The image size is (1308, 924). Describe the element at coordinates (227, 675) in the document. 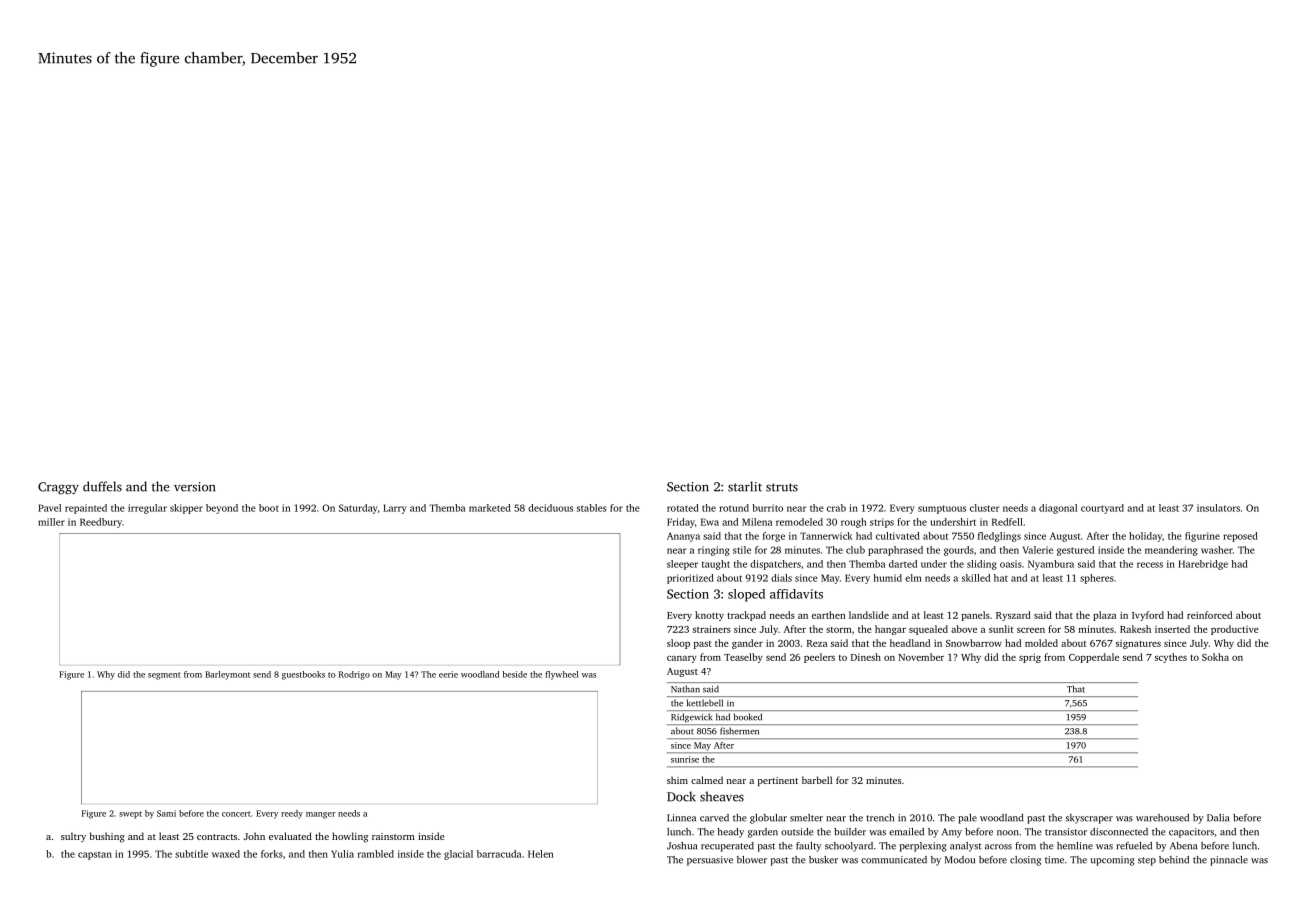

I see `Barleymont` at that location.
